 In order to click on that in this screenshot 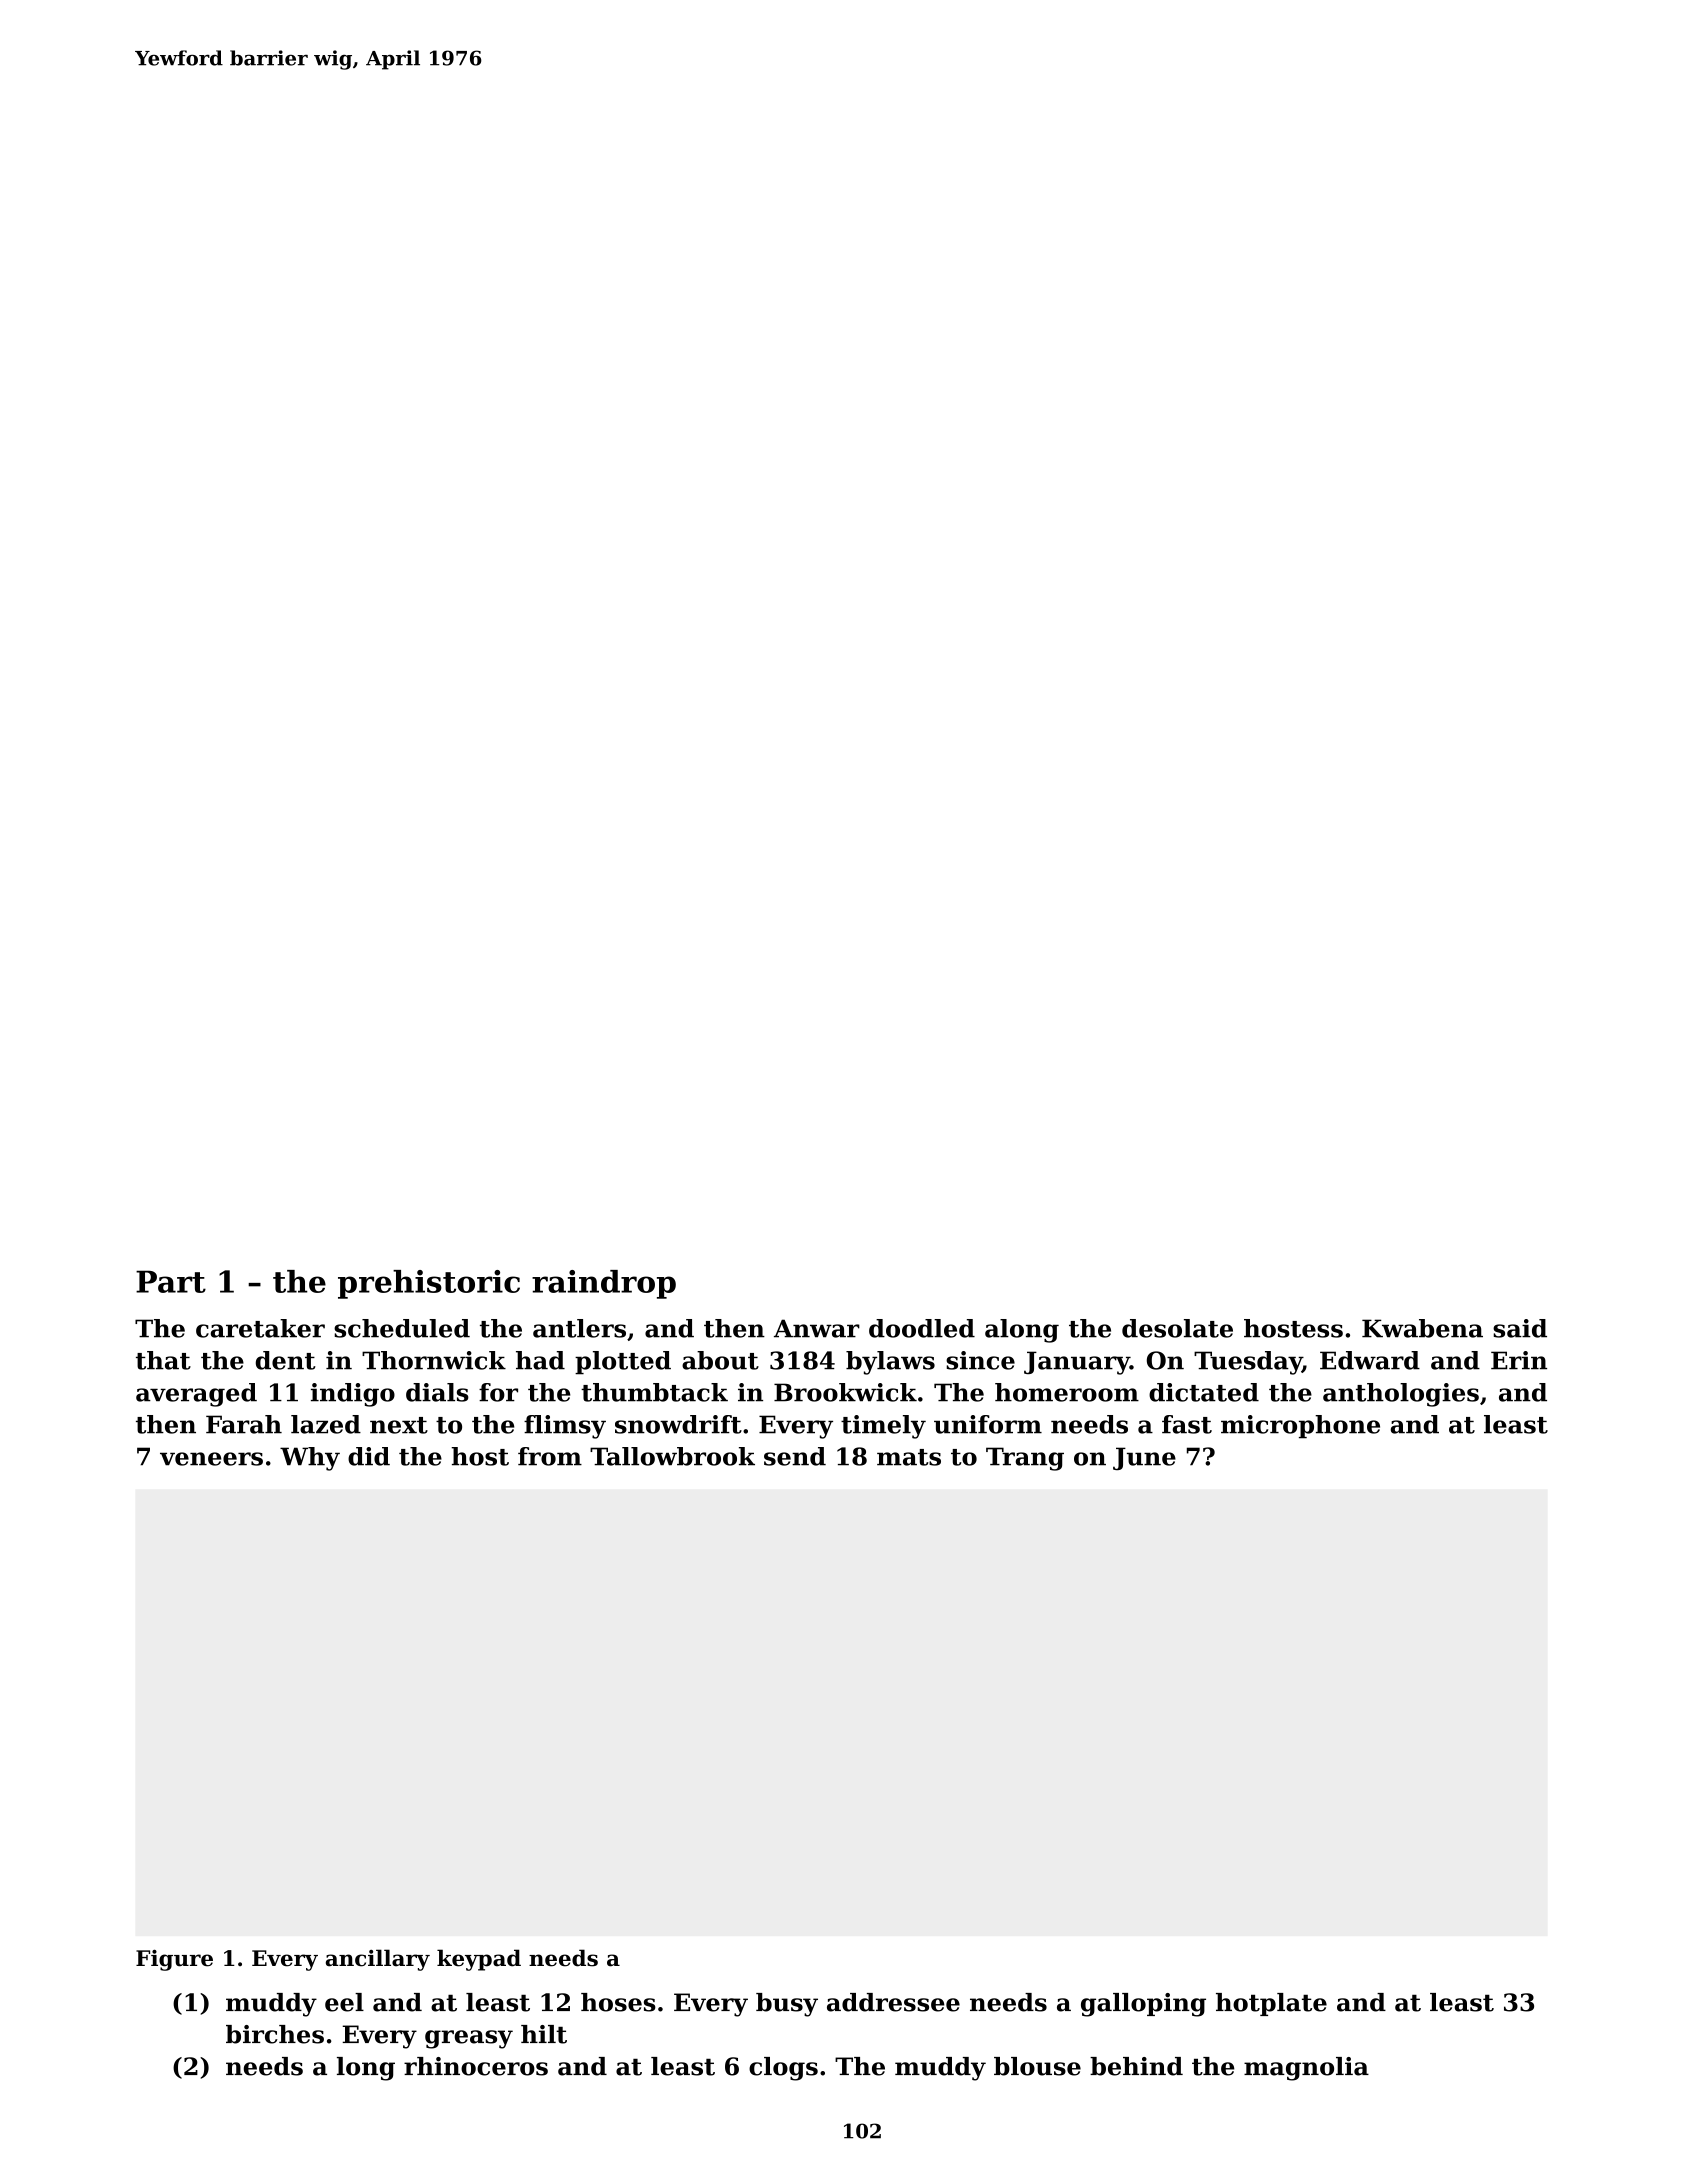, I will do `click(163, 1360)`.
